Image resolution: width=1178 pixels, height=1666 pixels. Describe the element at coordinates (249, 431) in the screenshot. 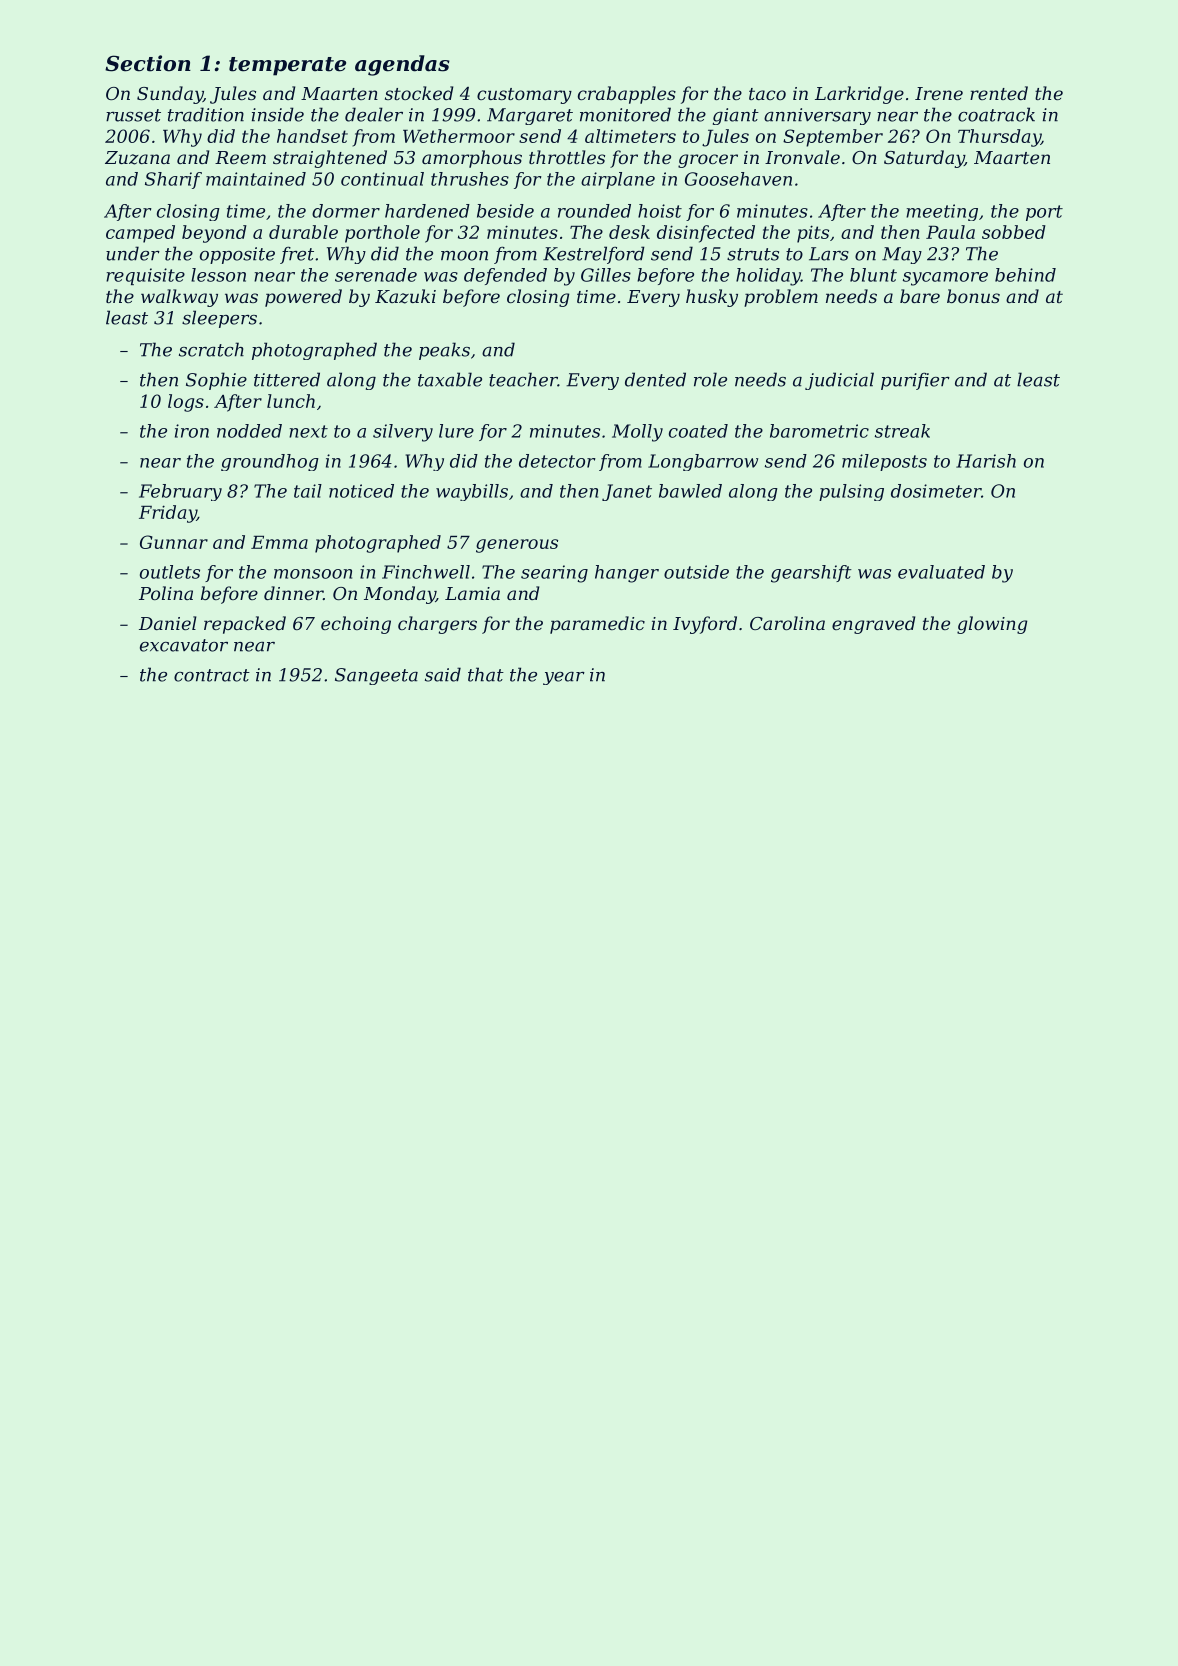

I see `nodded` at that location.
